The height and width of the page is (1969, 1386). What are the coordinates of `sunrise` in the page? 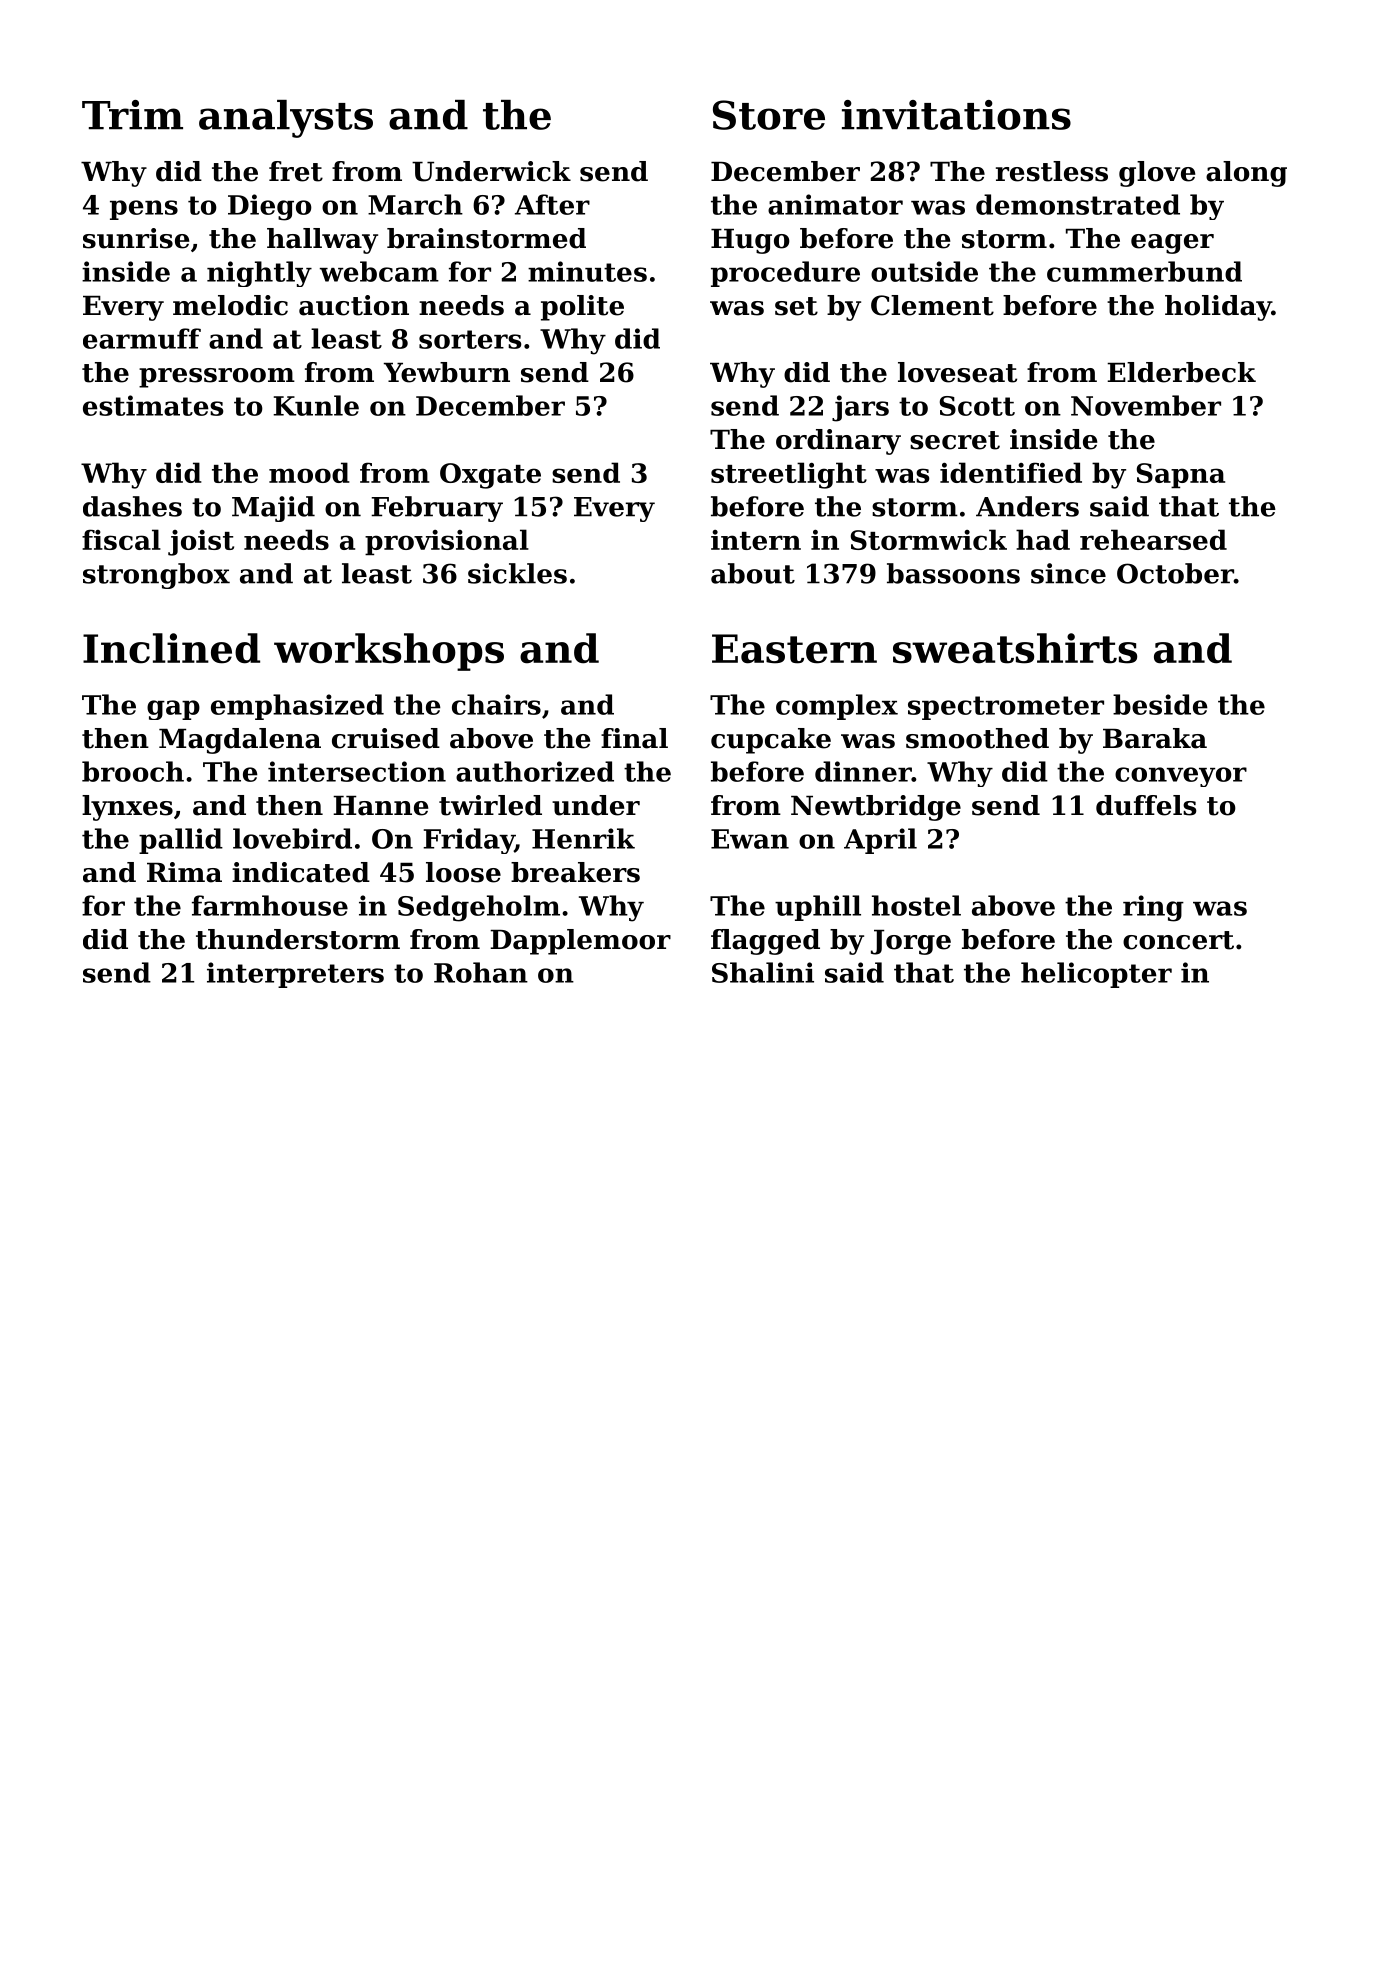 It's located at (136, 238).
